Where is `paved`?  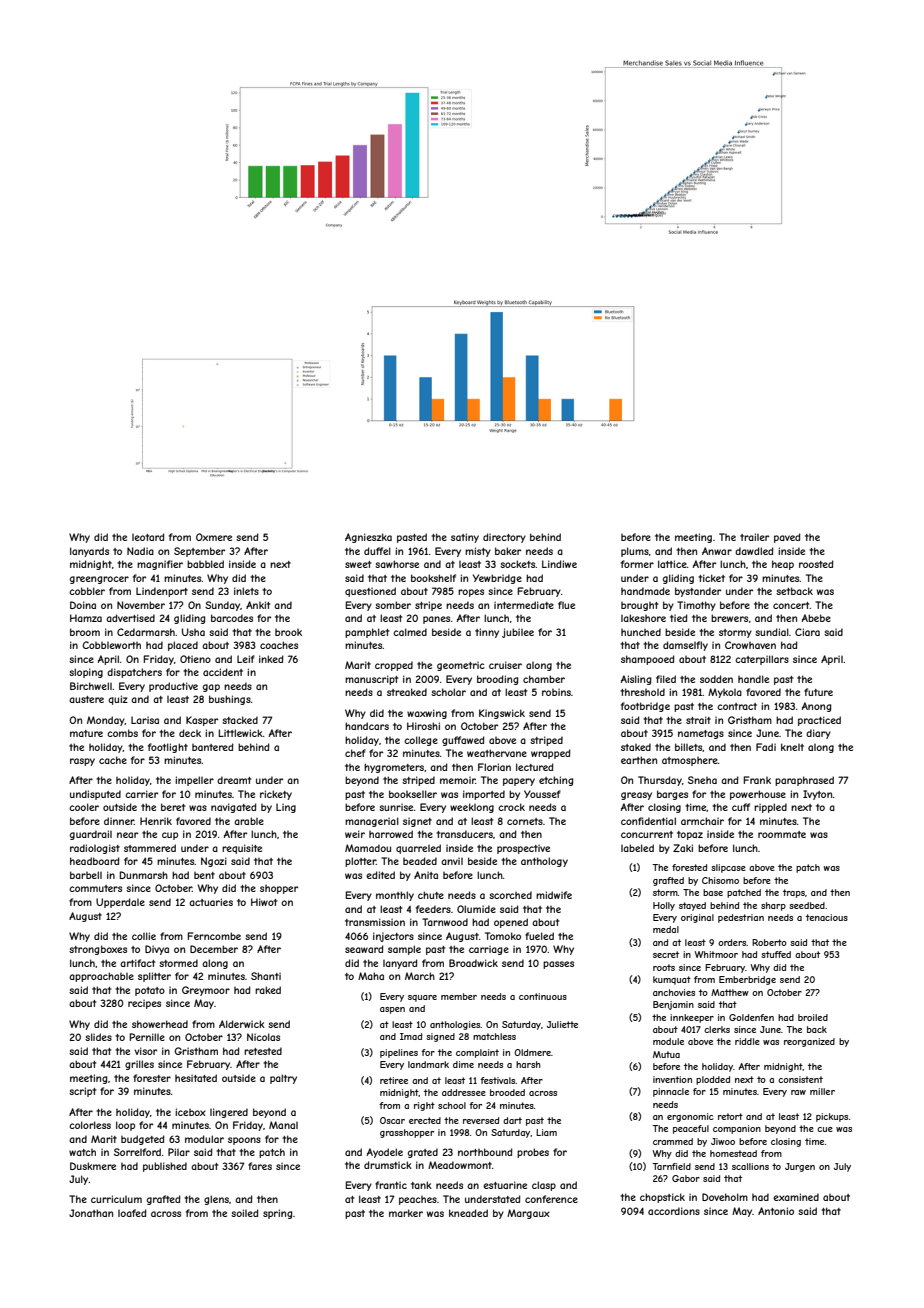
paved is located at coordinates (787, 538).
